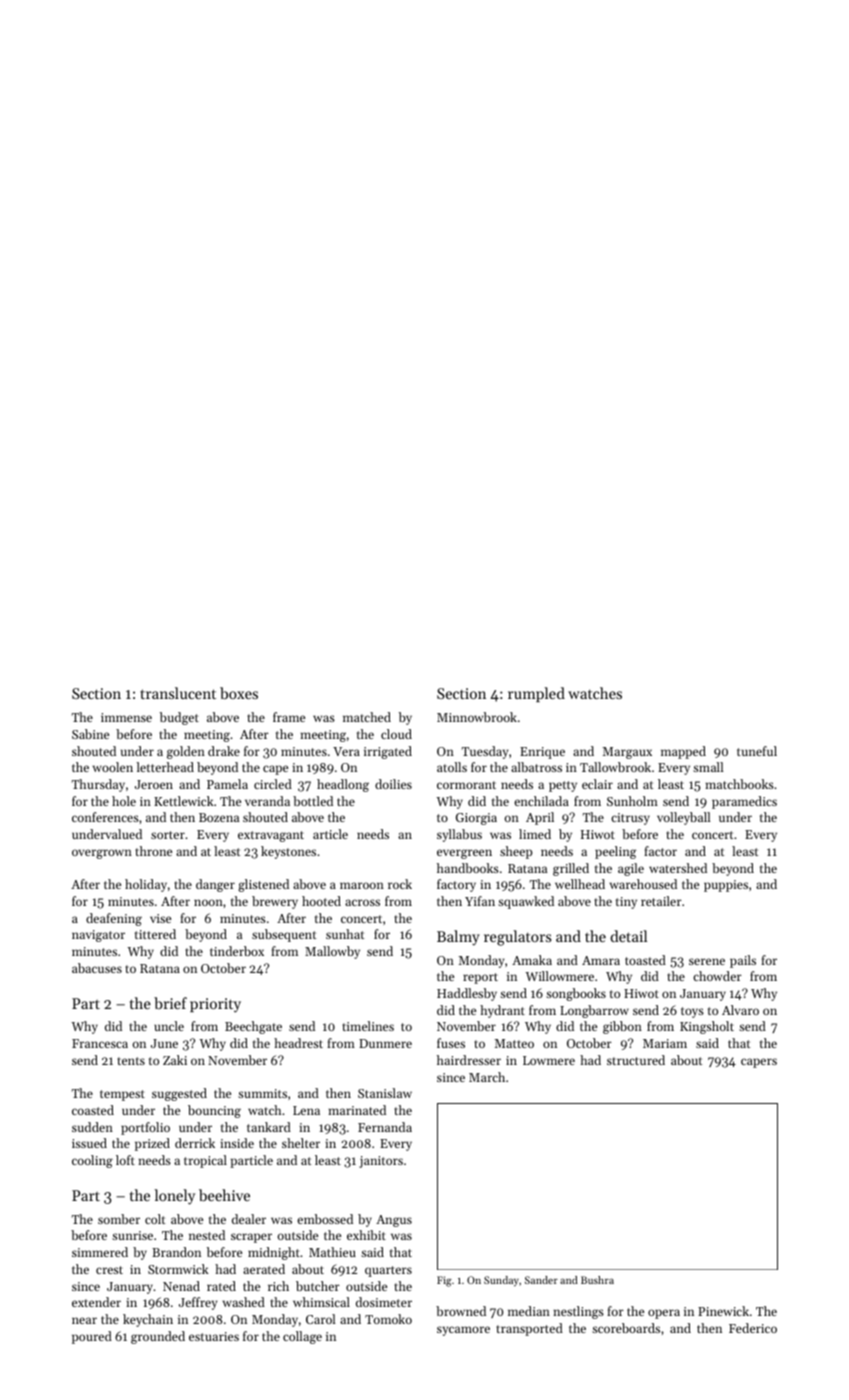 The width and height of the screenshot is (849, 1400). I want to click on summits, so click(262, 1093).
